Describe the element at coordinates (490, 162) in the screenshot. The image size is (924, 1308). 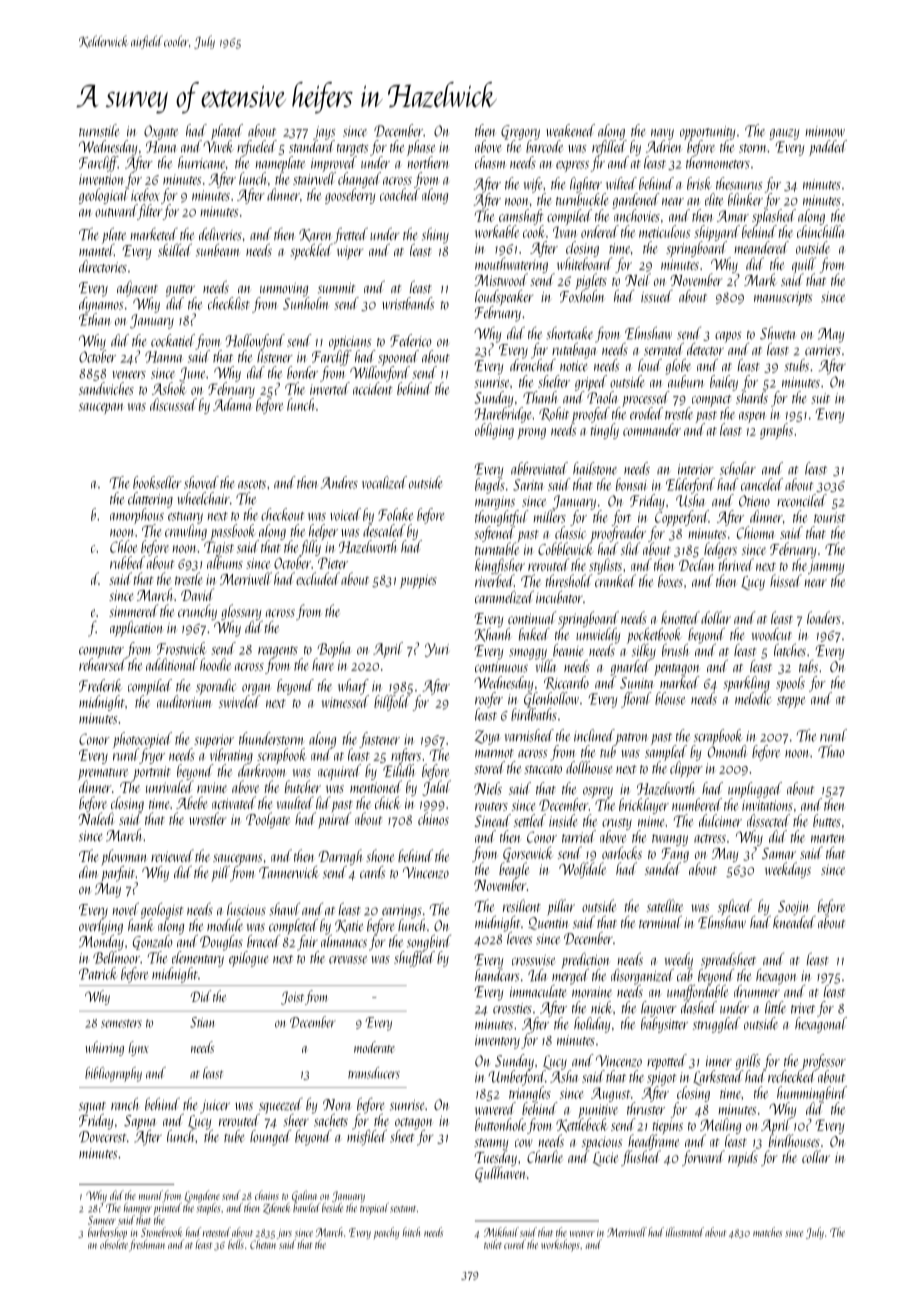
I see `chasm` at that location.
